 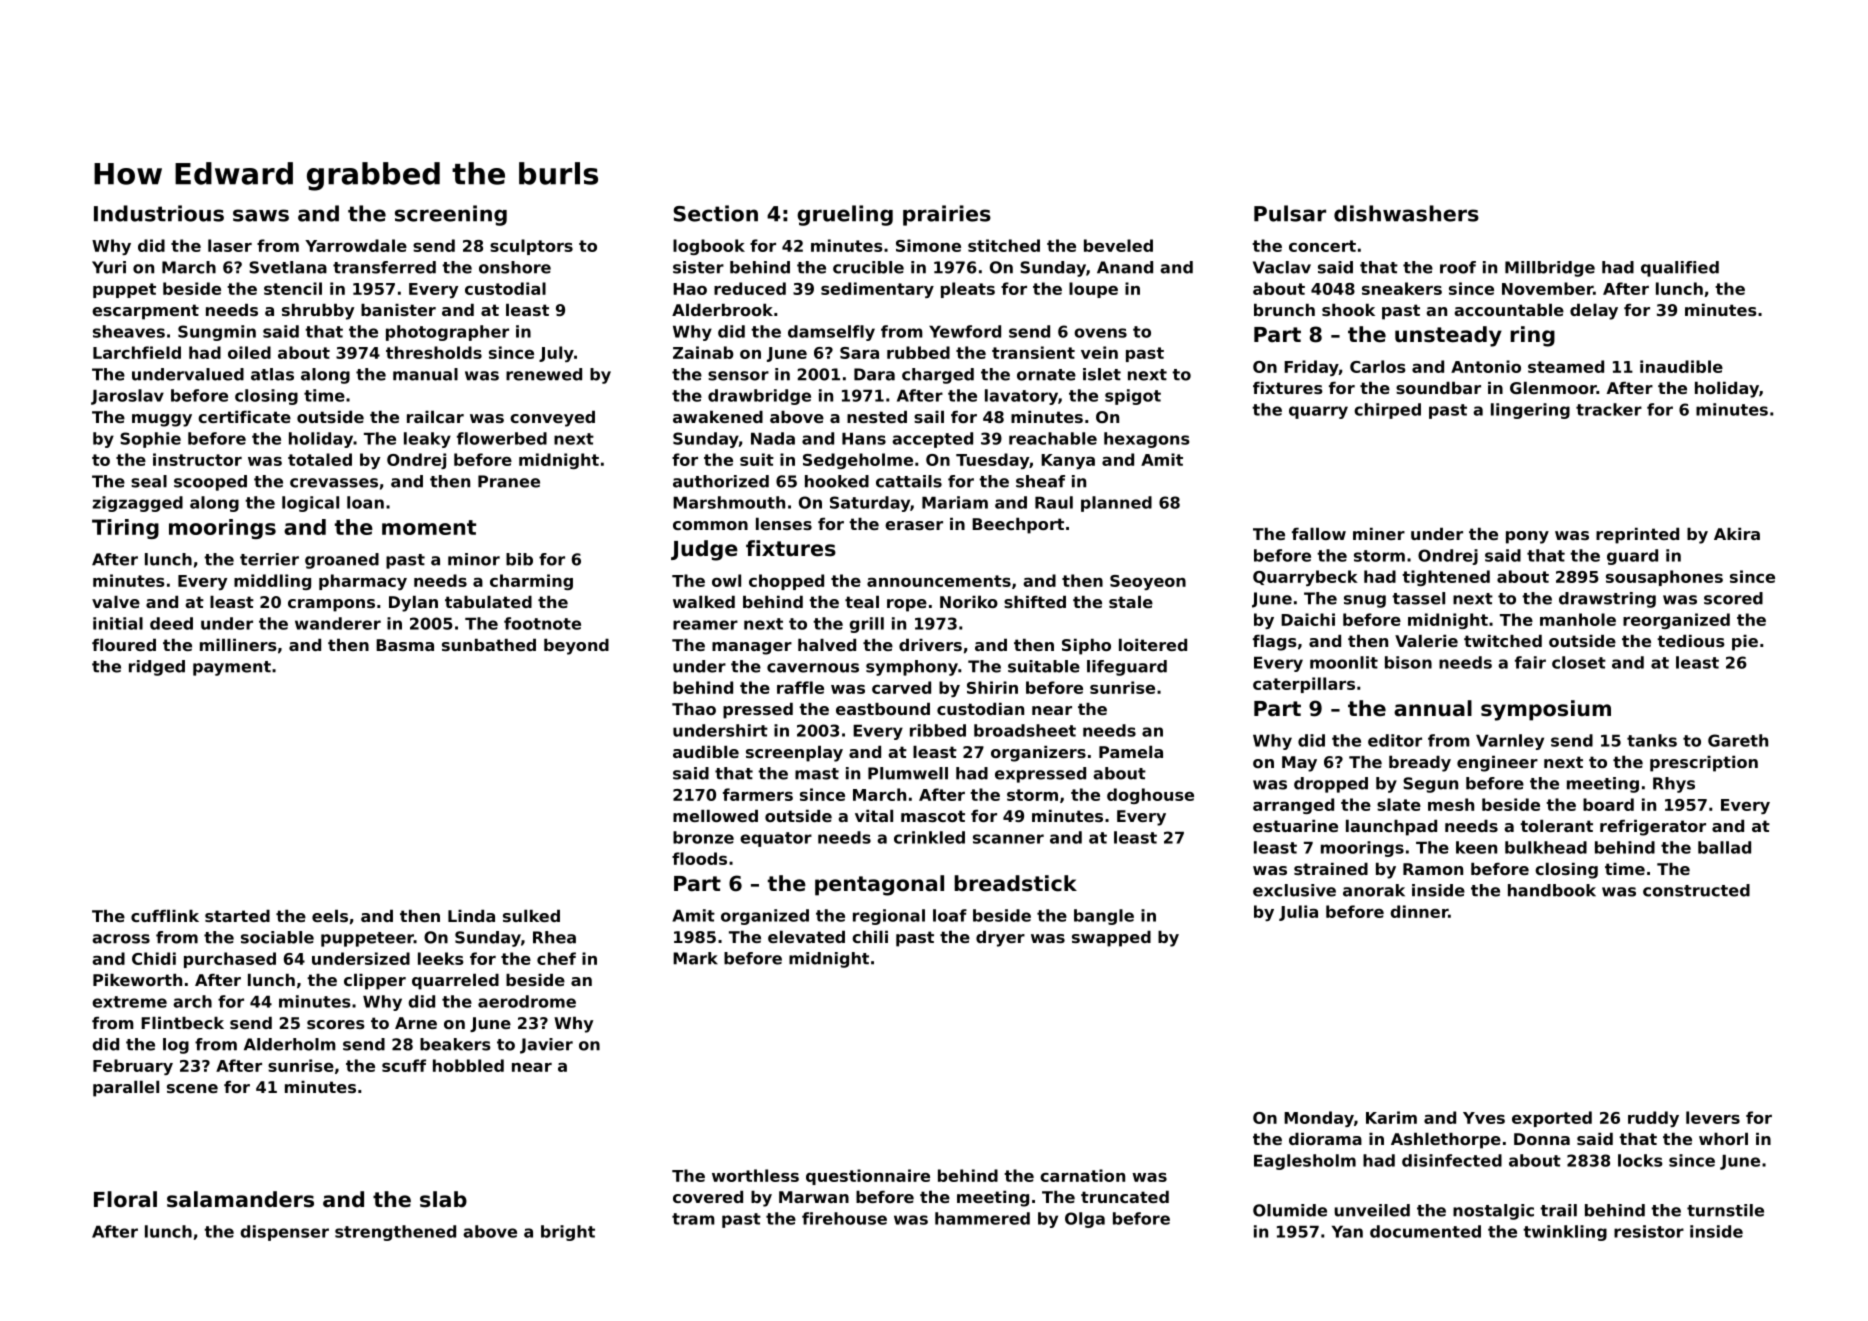 What do you see at coordinates (1100, 333) in the image?
I see `ovens` at bounding box center [1100, 333].
